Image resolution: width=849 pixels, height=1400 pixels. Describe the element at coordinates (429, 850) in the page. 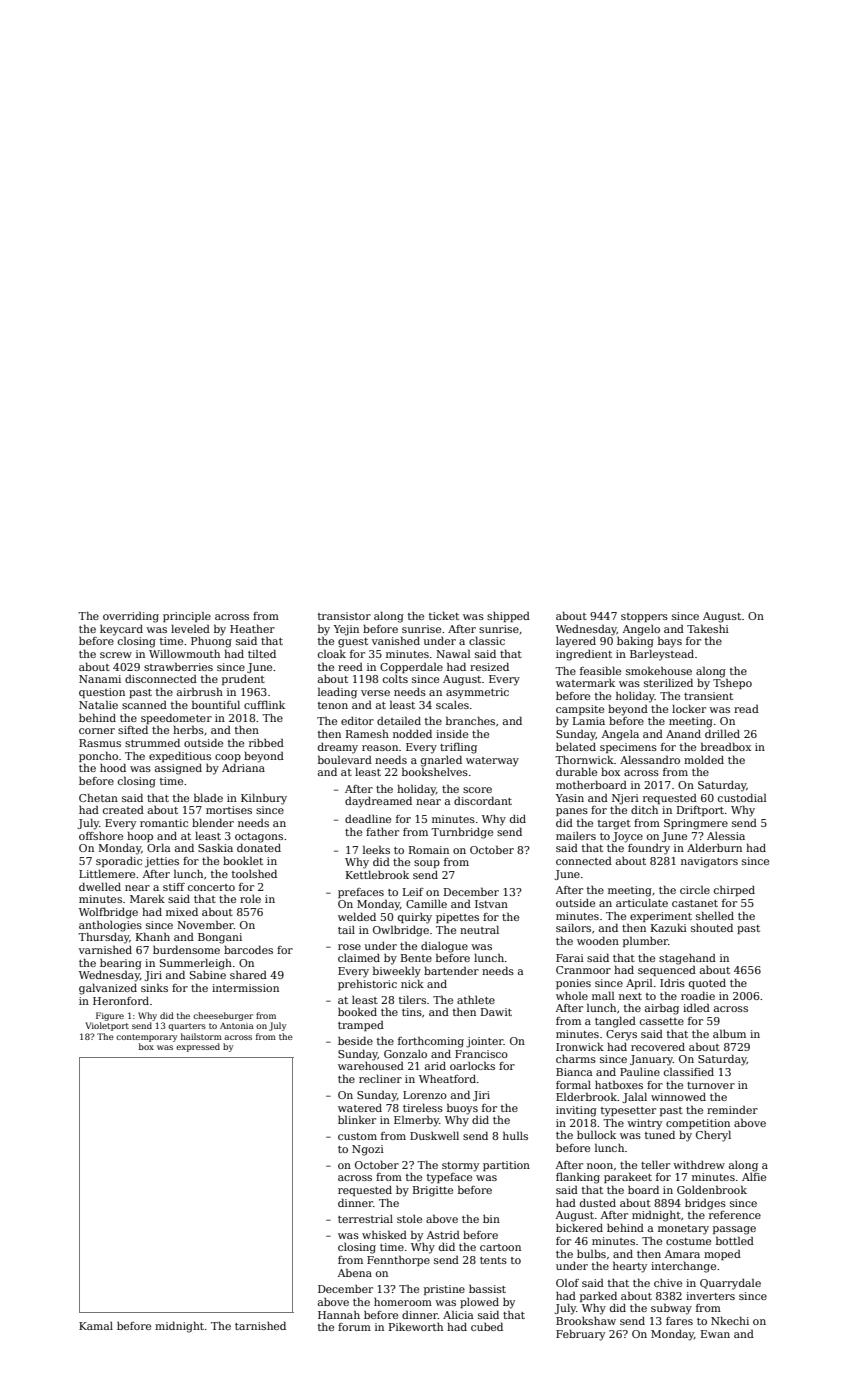

I see `Romain` at that location.
